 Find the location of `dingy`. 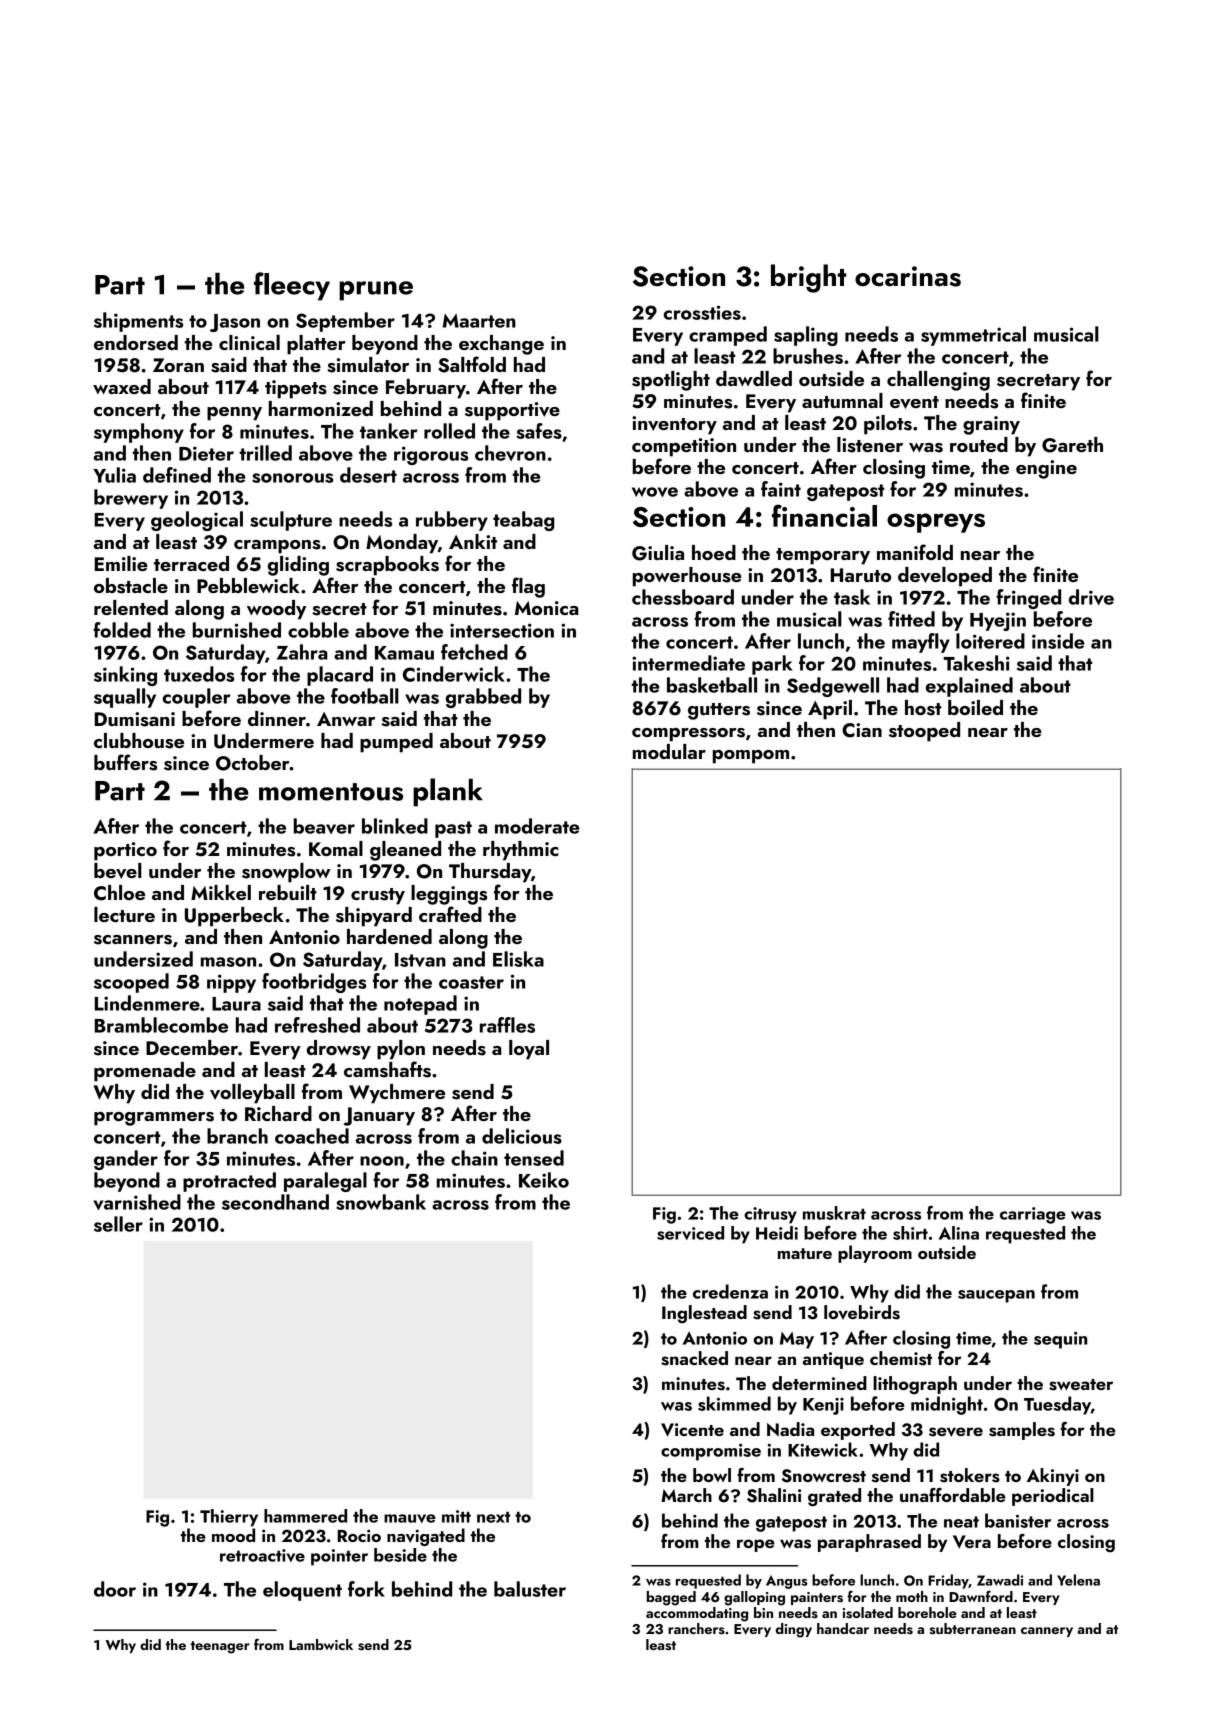

dingy is located at coordinates (794, 1630).
